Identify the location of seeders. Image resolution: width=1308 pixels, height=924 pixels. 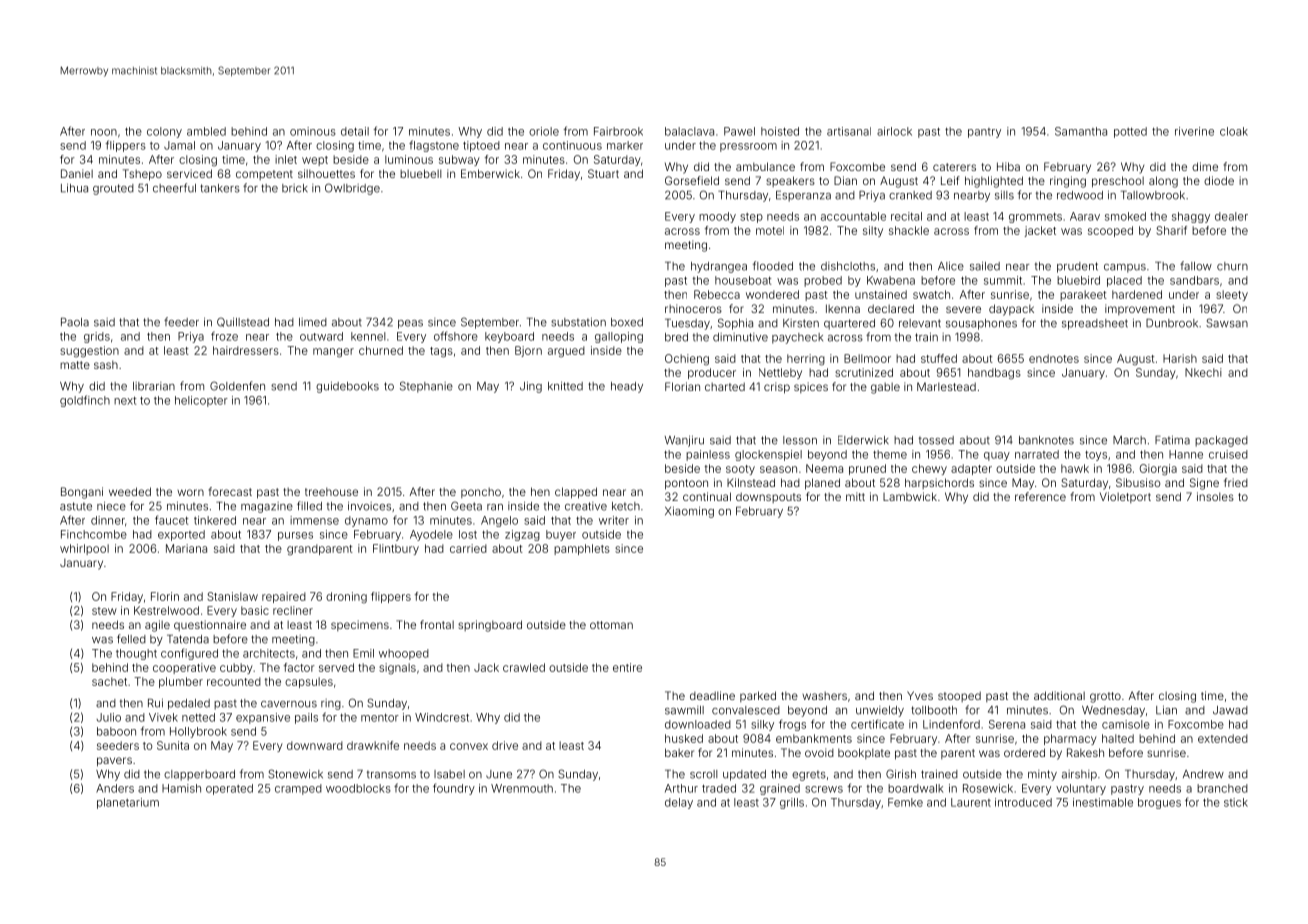
(118, 745).
